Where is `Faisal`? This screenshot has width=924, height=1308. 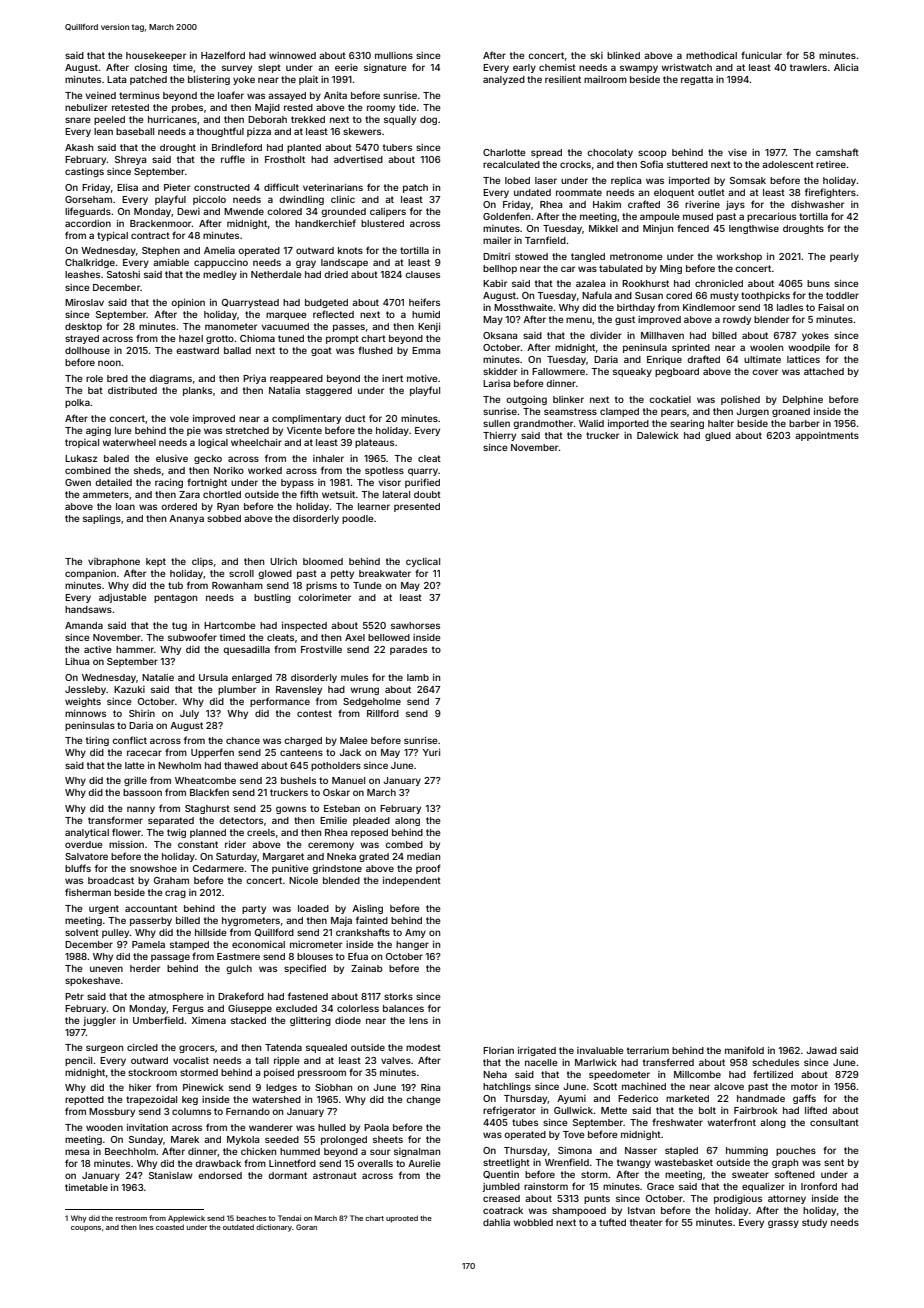
Faisal is located at coordinates (831, 307).
